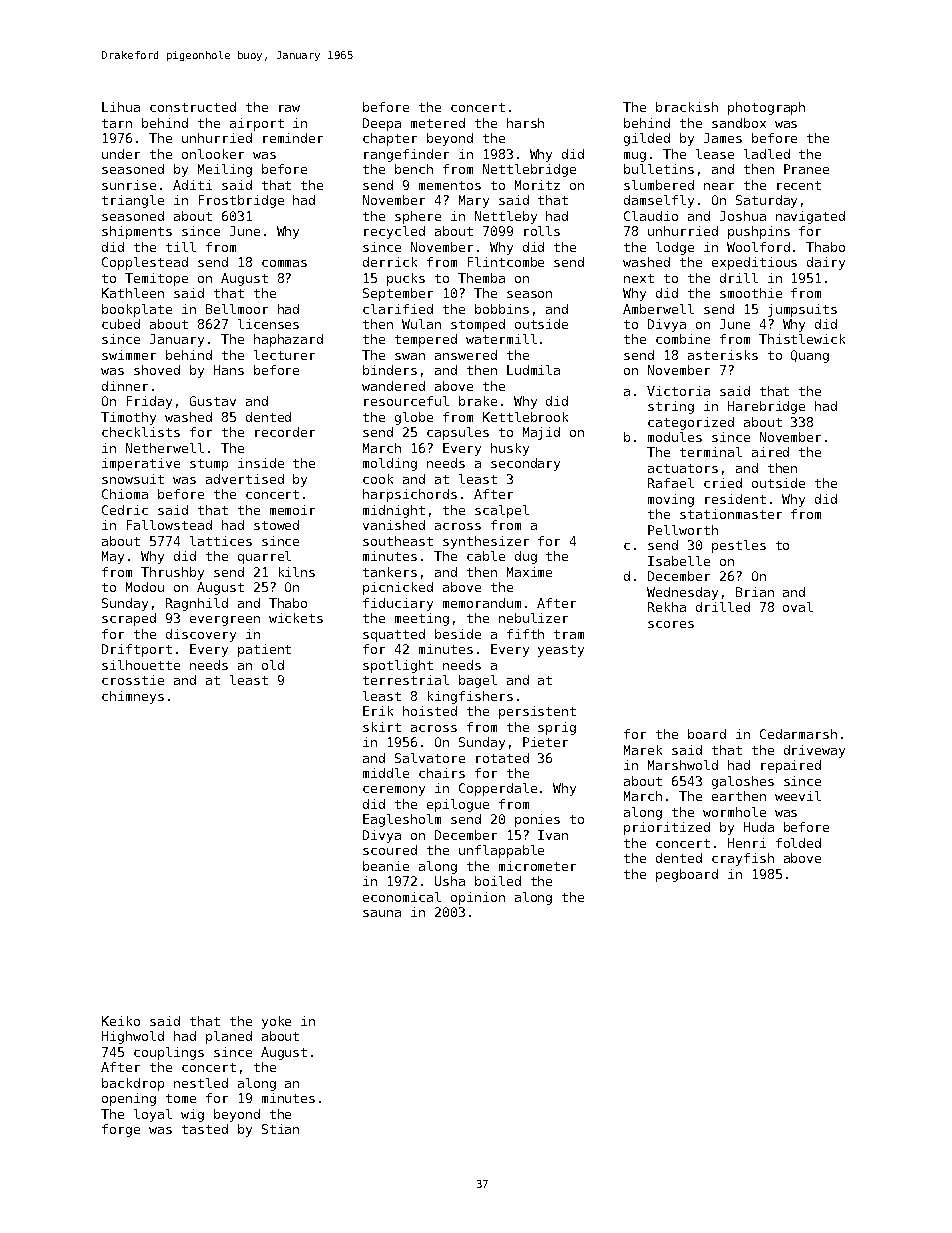 Image resolution: width=952 pixels, height=1233 pixels. I want to click on quarrel, so click(264, 557).
